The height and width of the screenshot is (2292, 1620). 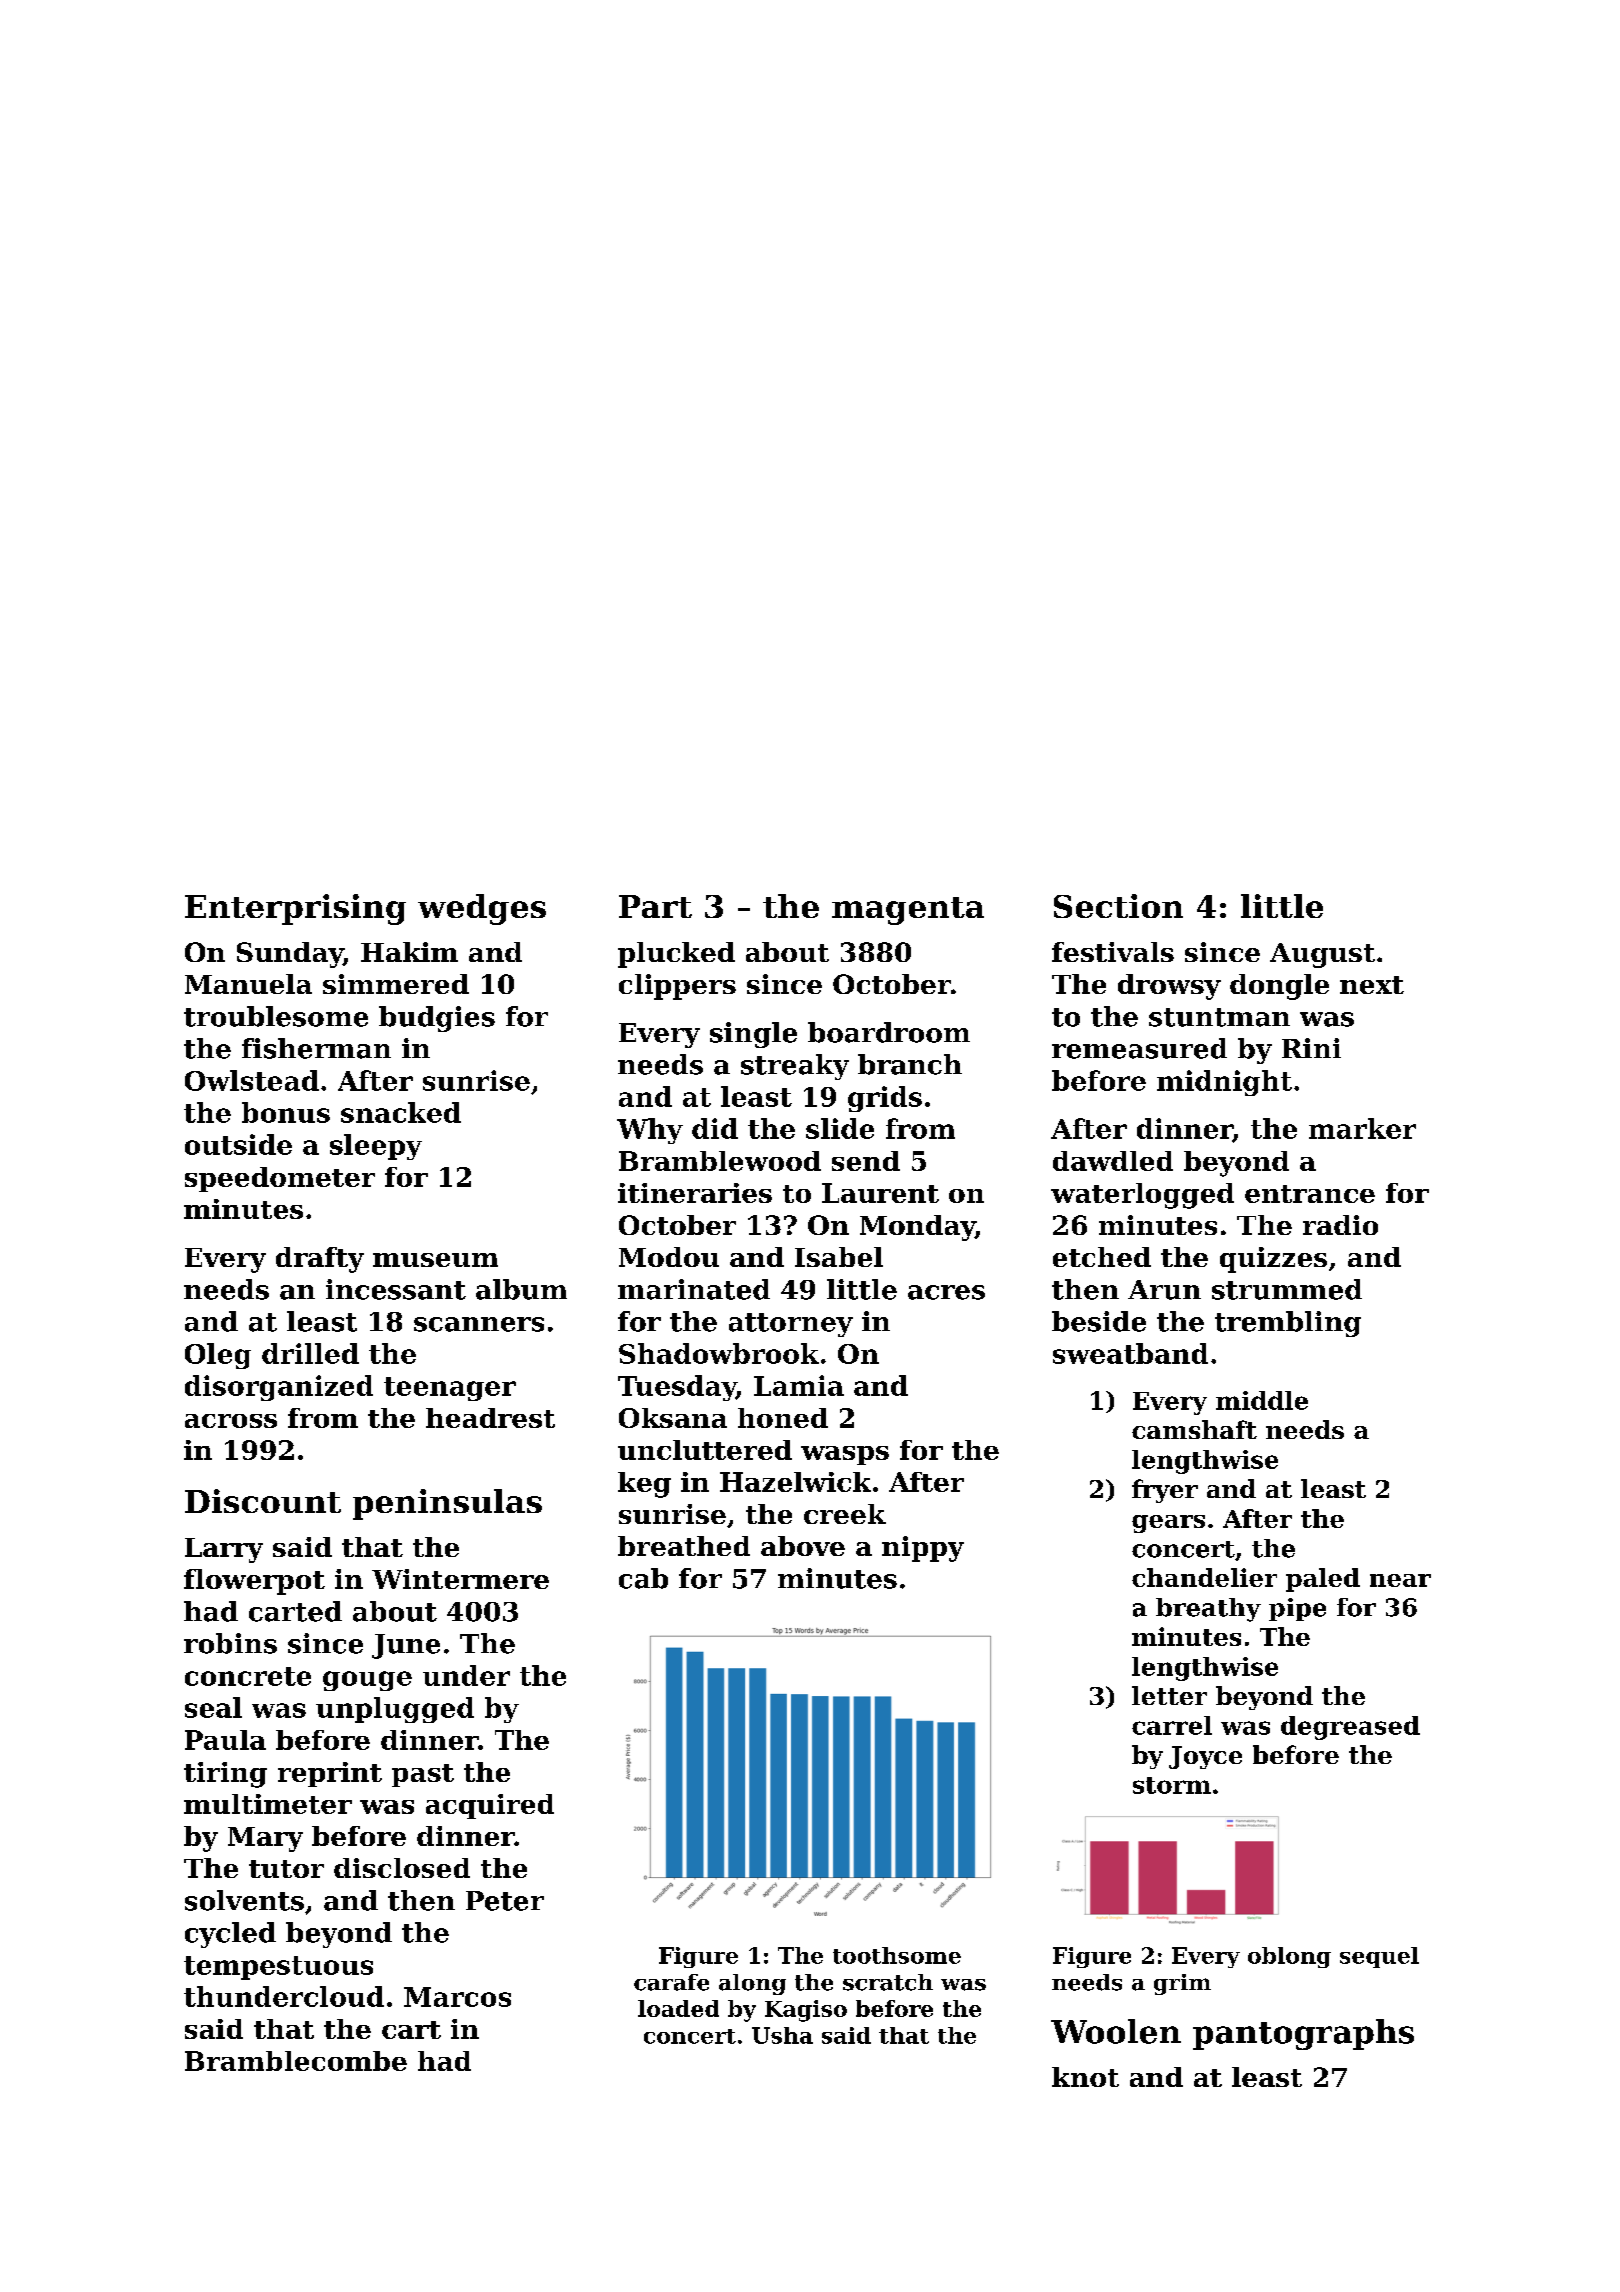 What do you see at coordinates (782, 2035) in the screenshot?
I see `Usha` at bounding box center [782, 2035].
